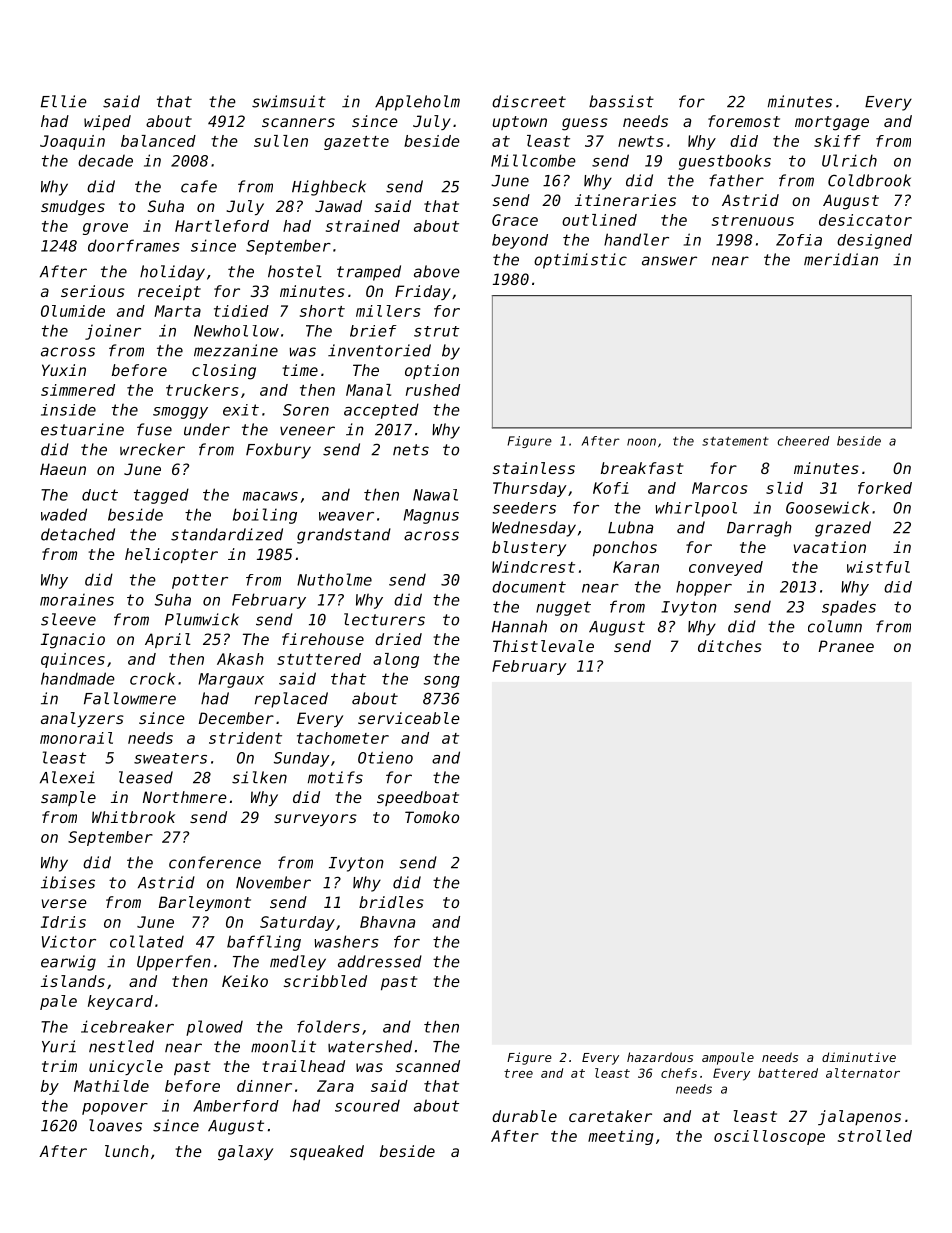  What do you see at coordinates (859, 1057) in the page?
I see `diminutive` at bounding box center [859, 1057].
